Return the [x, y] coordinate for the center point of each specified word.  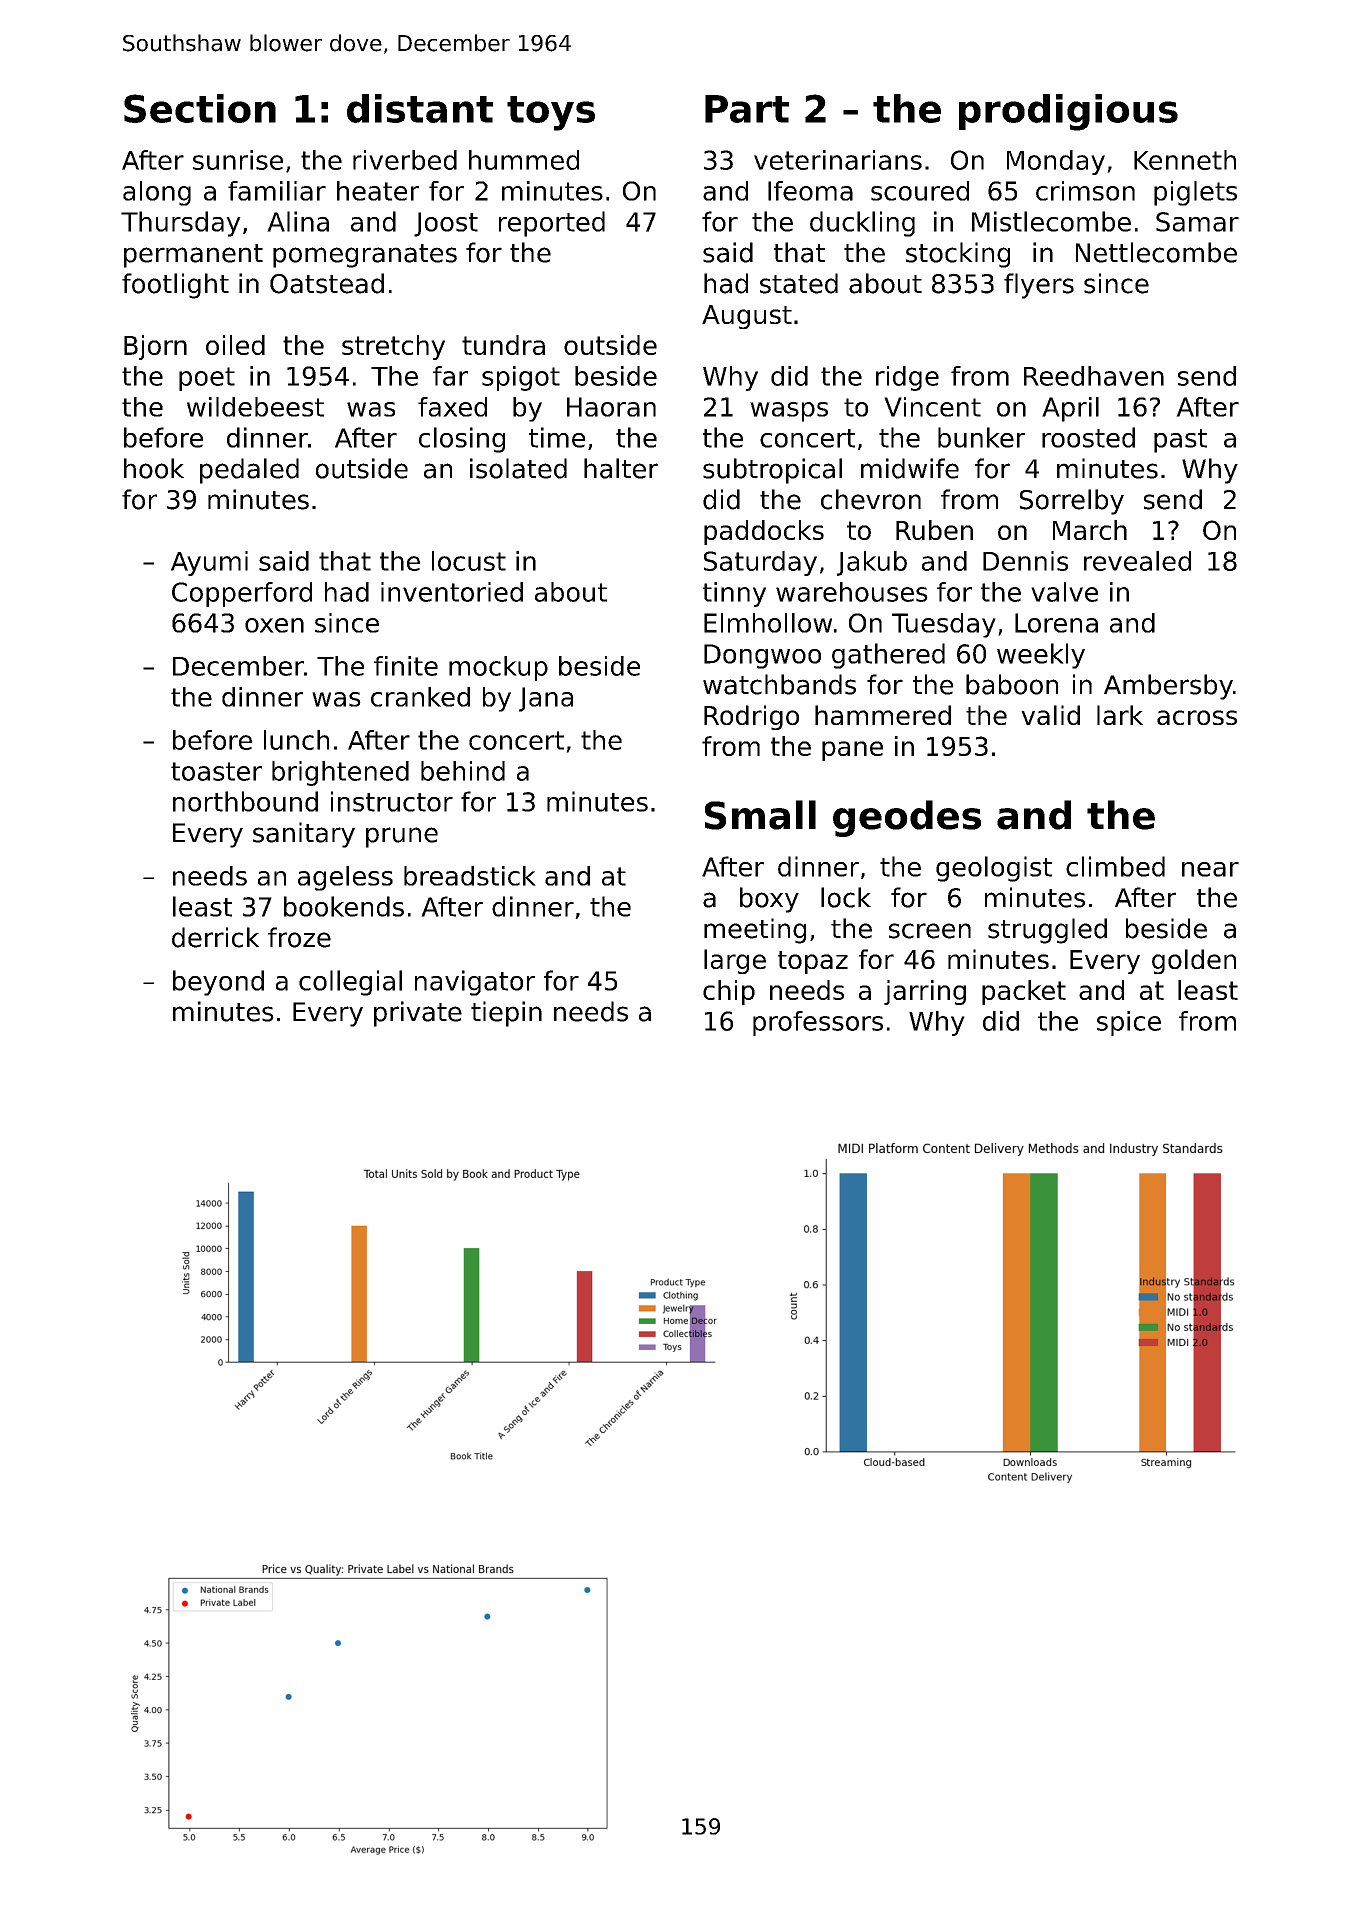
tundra [503, 345]
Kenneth [1185, 160]
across [1197, 717]
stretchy [393, 347]
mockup [498, 668]
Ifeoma [810, 191]
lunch [296, 740]
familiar [277, 191]
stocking [958, 255]
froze [299, 937]
